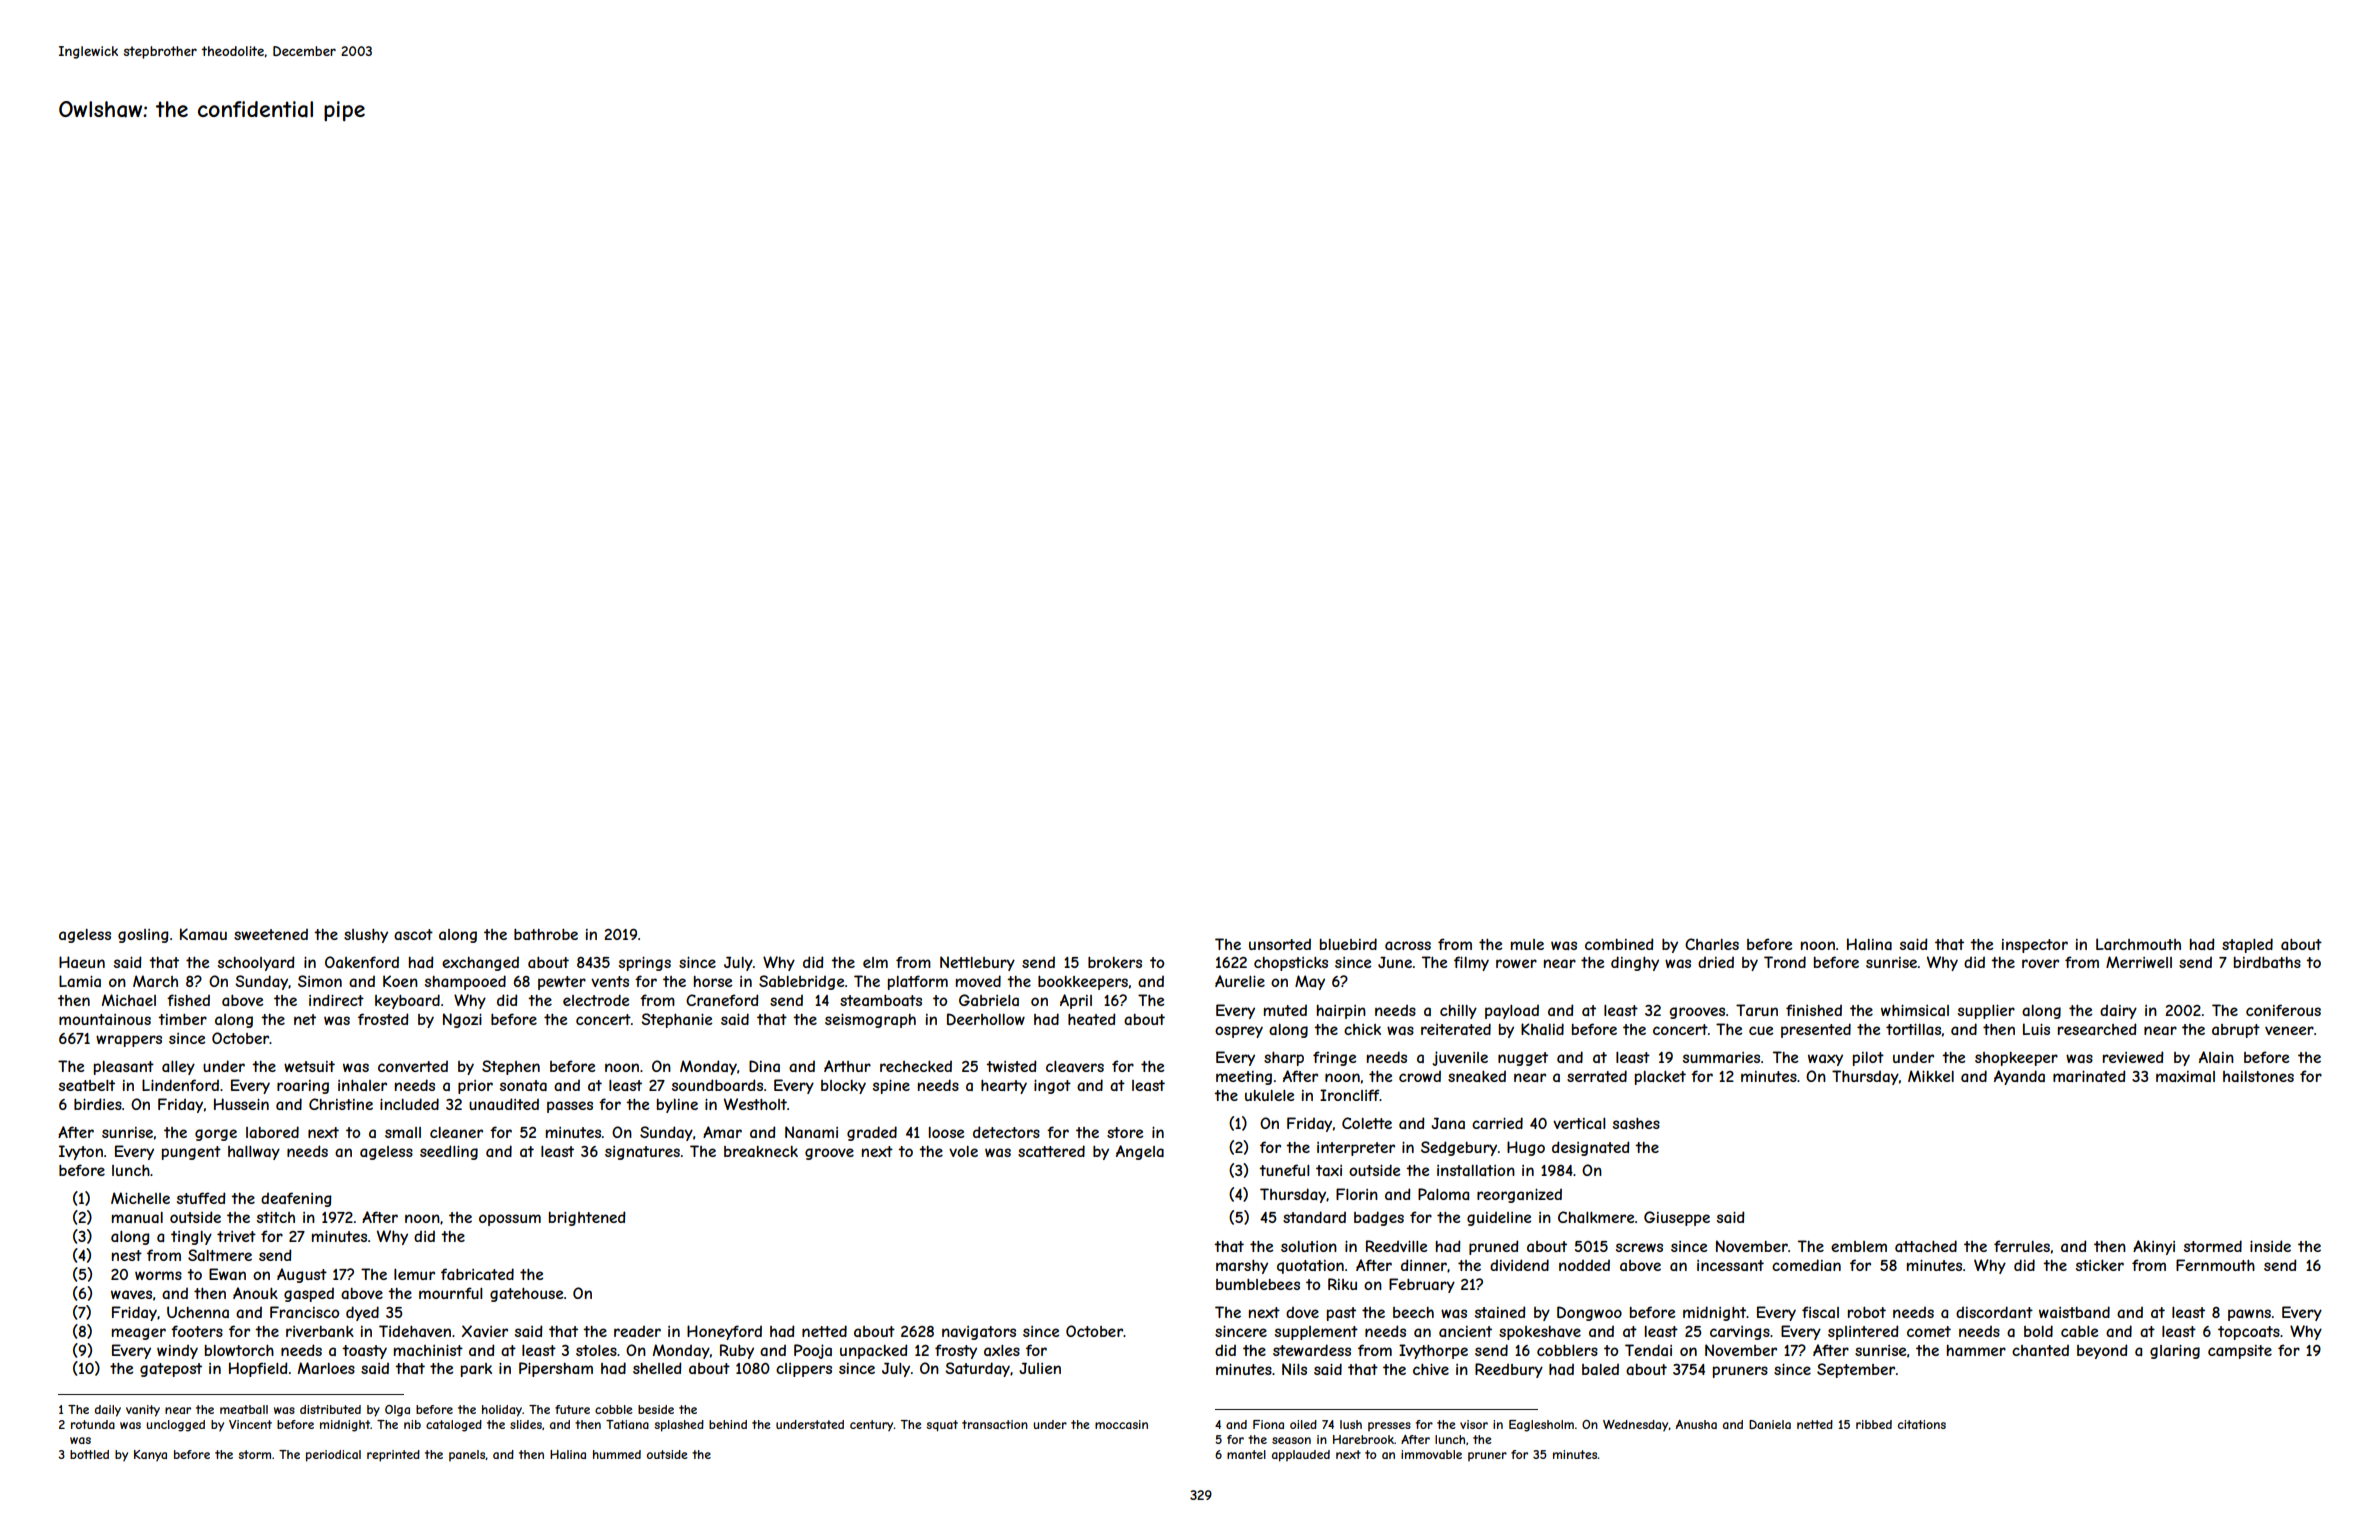 The width and height of the screenshot is (2380, 1540). I want to click on Hussein, so click(241, 1104).
